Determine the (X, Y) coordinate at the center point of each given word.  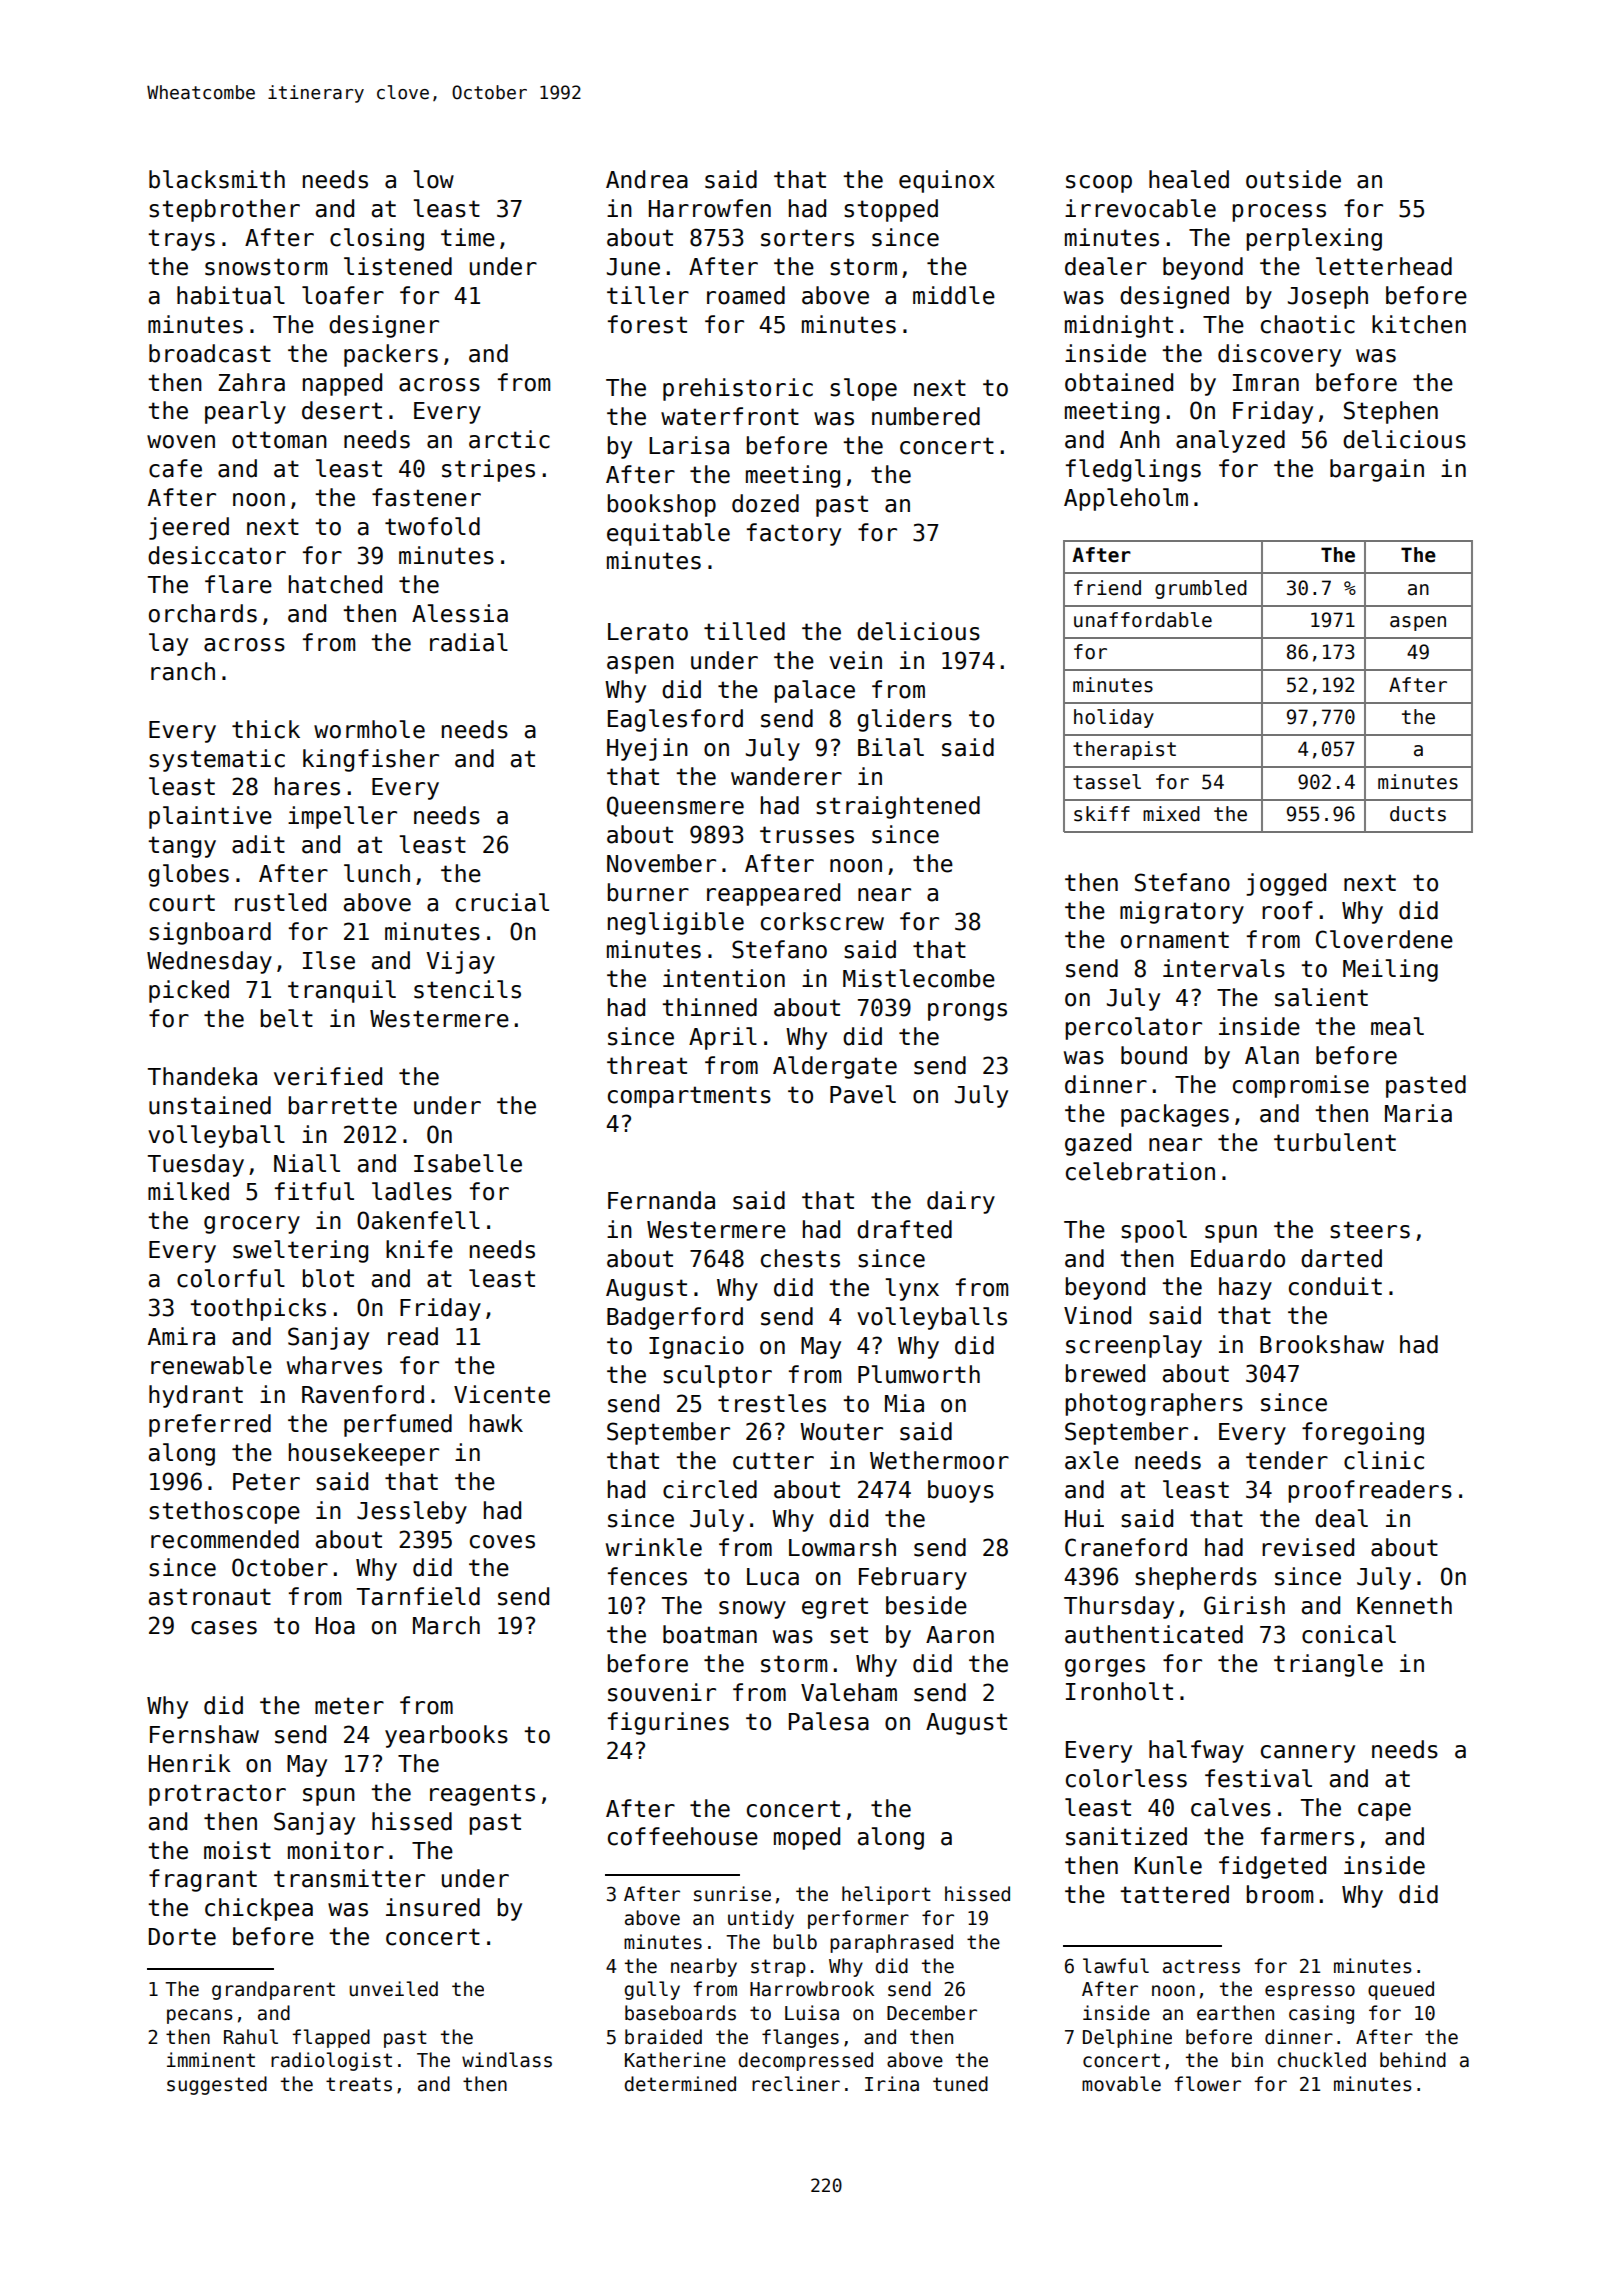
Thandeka (202, 1076)
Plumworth (919, 1374)
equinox (947, 181)
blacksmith (217, 179)
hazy (1245, 1288)
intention (724, 978)
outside (1293, 179)
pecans (200, 2016)
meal (1397, 1026)
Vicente (502, 1394)
